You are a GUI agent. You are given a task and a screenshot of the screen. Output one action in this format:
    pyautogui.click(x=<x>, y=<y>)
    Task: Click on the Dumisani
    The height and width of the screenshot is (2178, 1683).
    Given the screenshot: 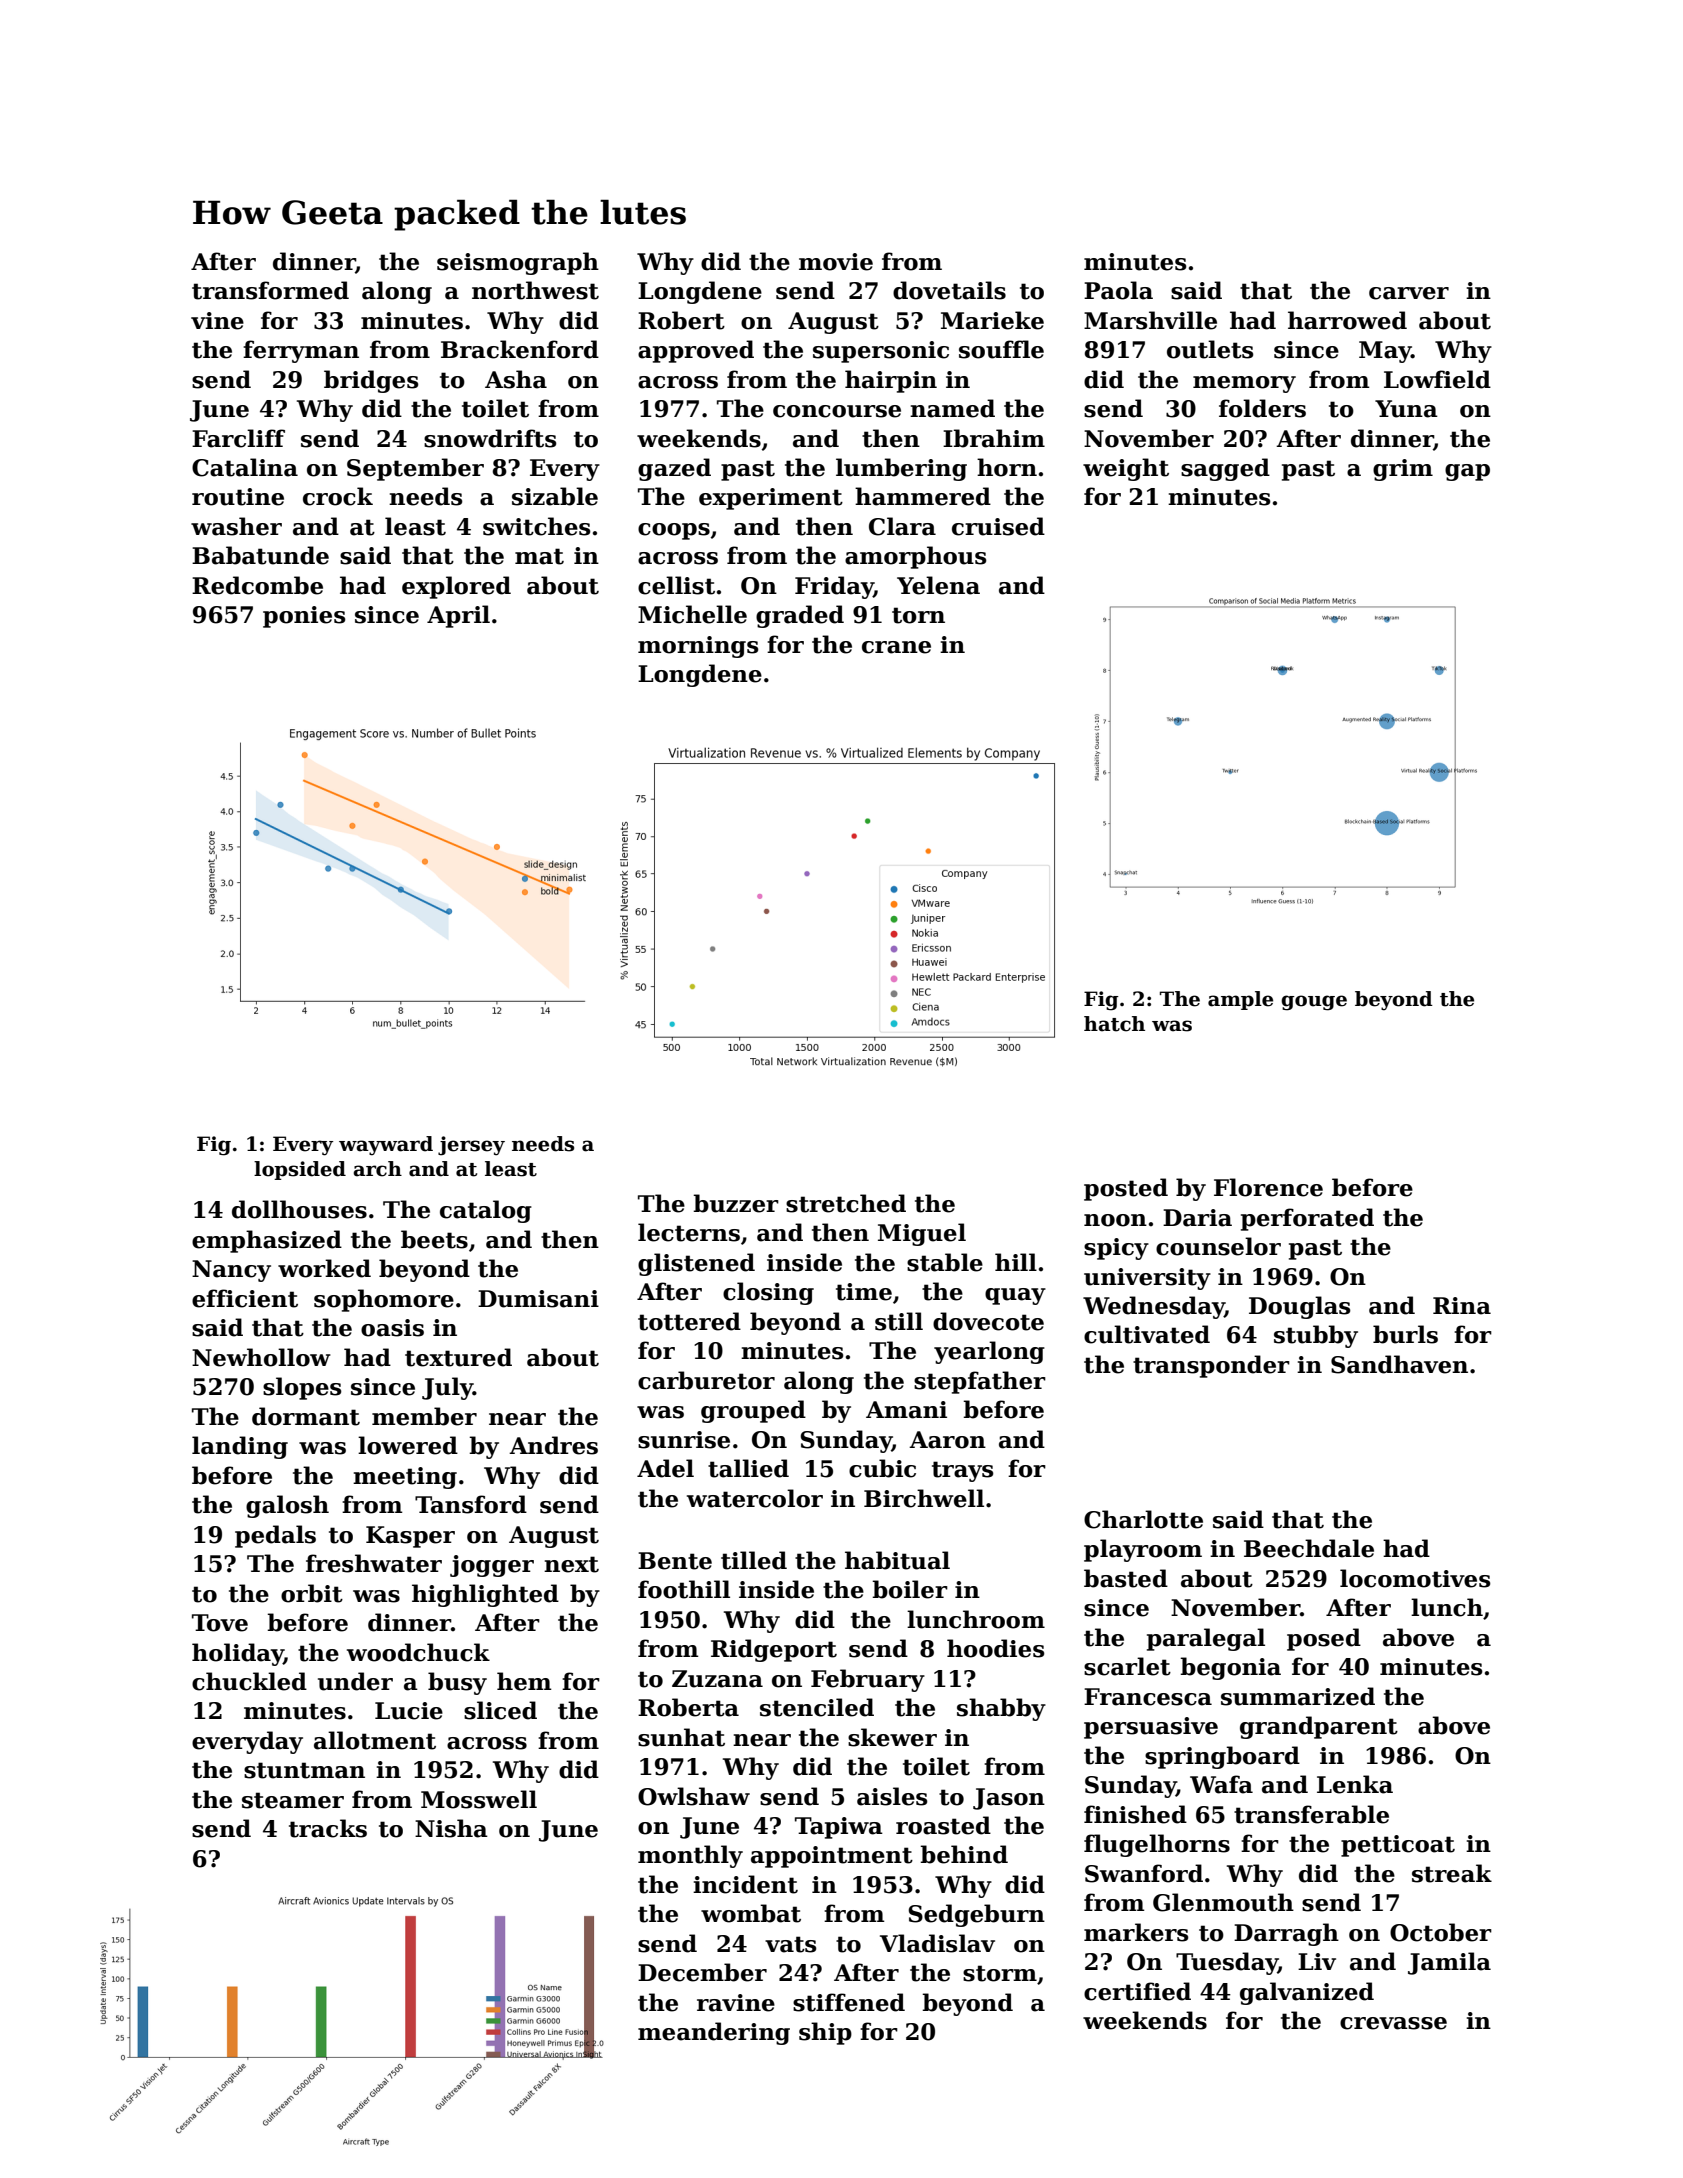 What is the action you would take?
    pyautogui.click(x=538, y=1299)
